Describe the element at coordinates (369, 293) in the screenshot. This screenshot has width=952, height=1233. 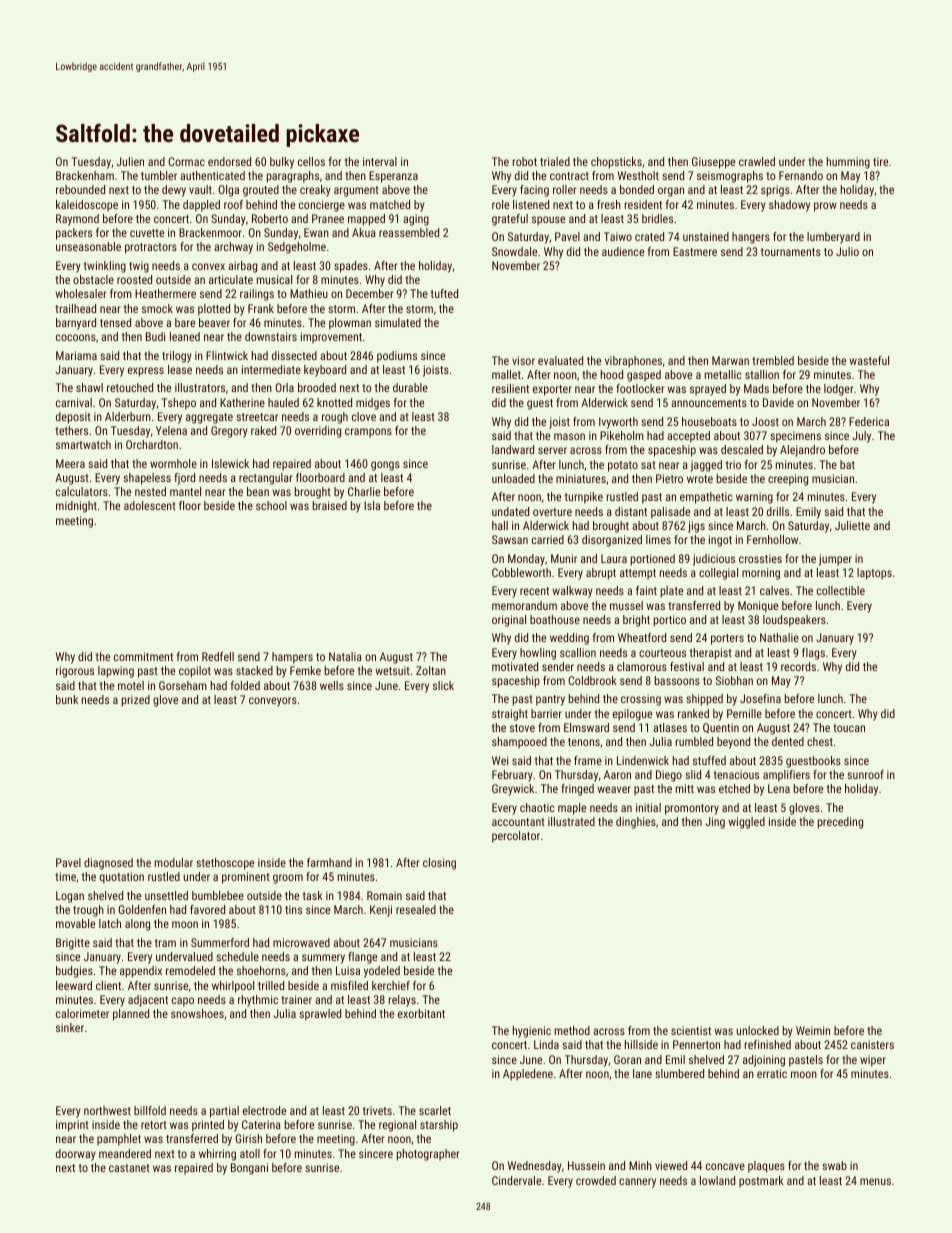
I see `December` at that location.
